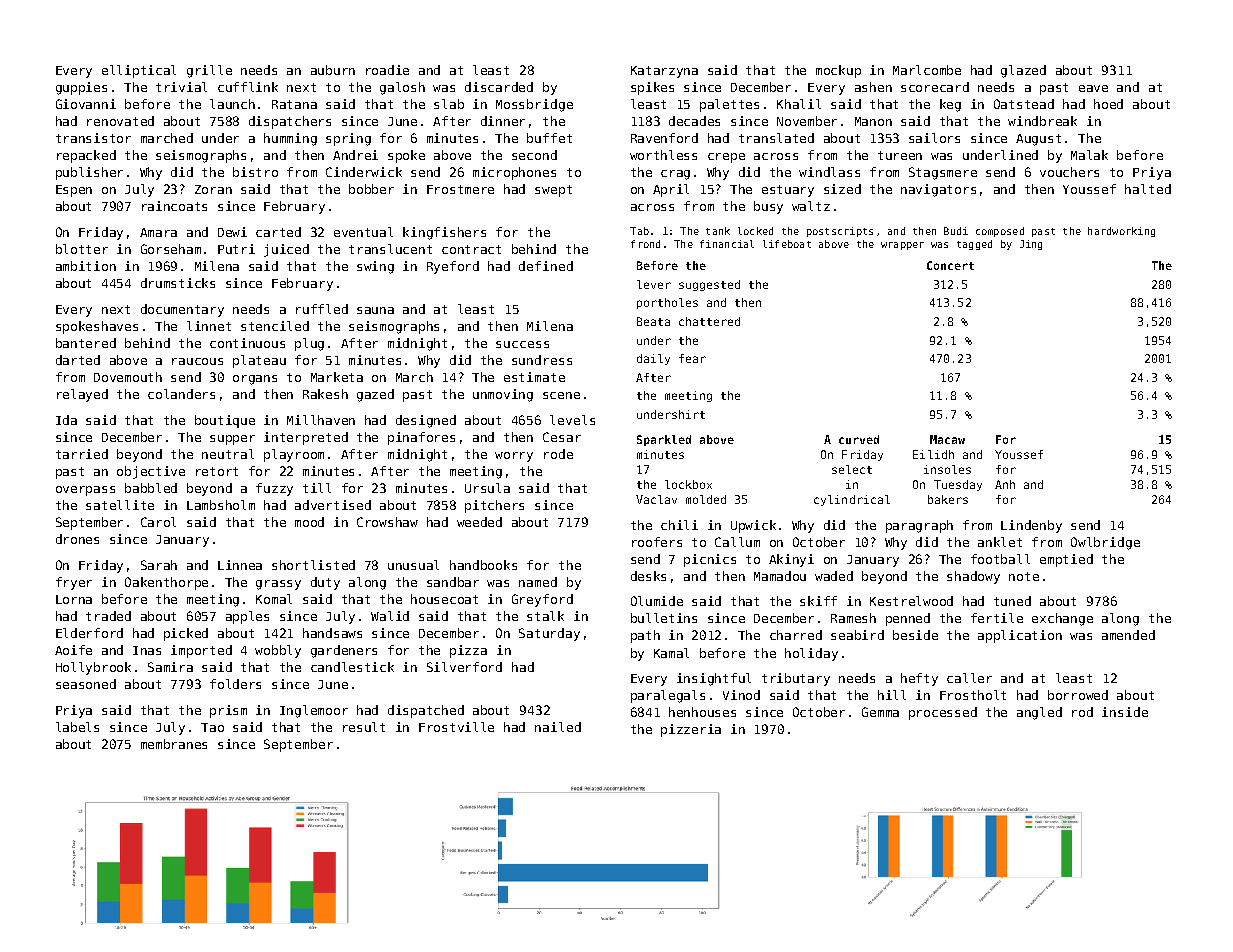 This document has height=952, width=1233. What do you see at coordinates (225, 421) in the document?
I see `boutique` at bounding box center [225, 421].
